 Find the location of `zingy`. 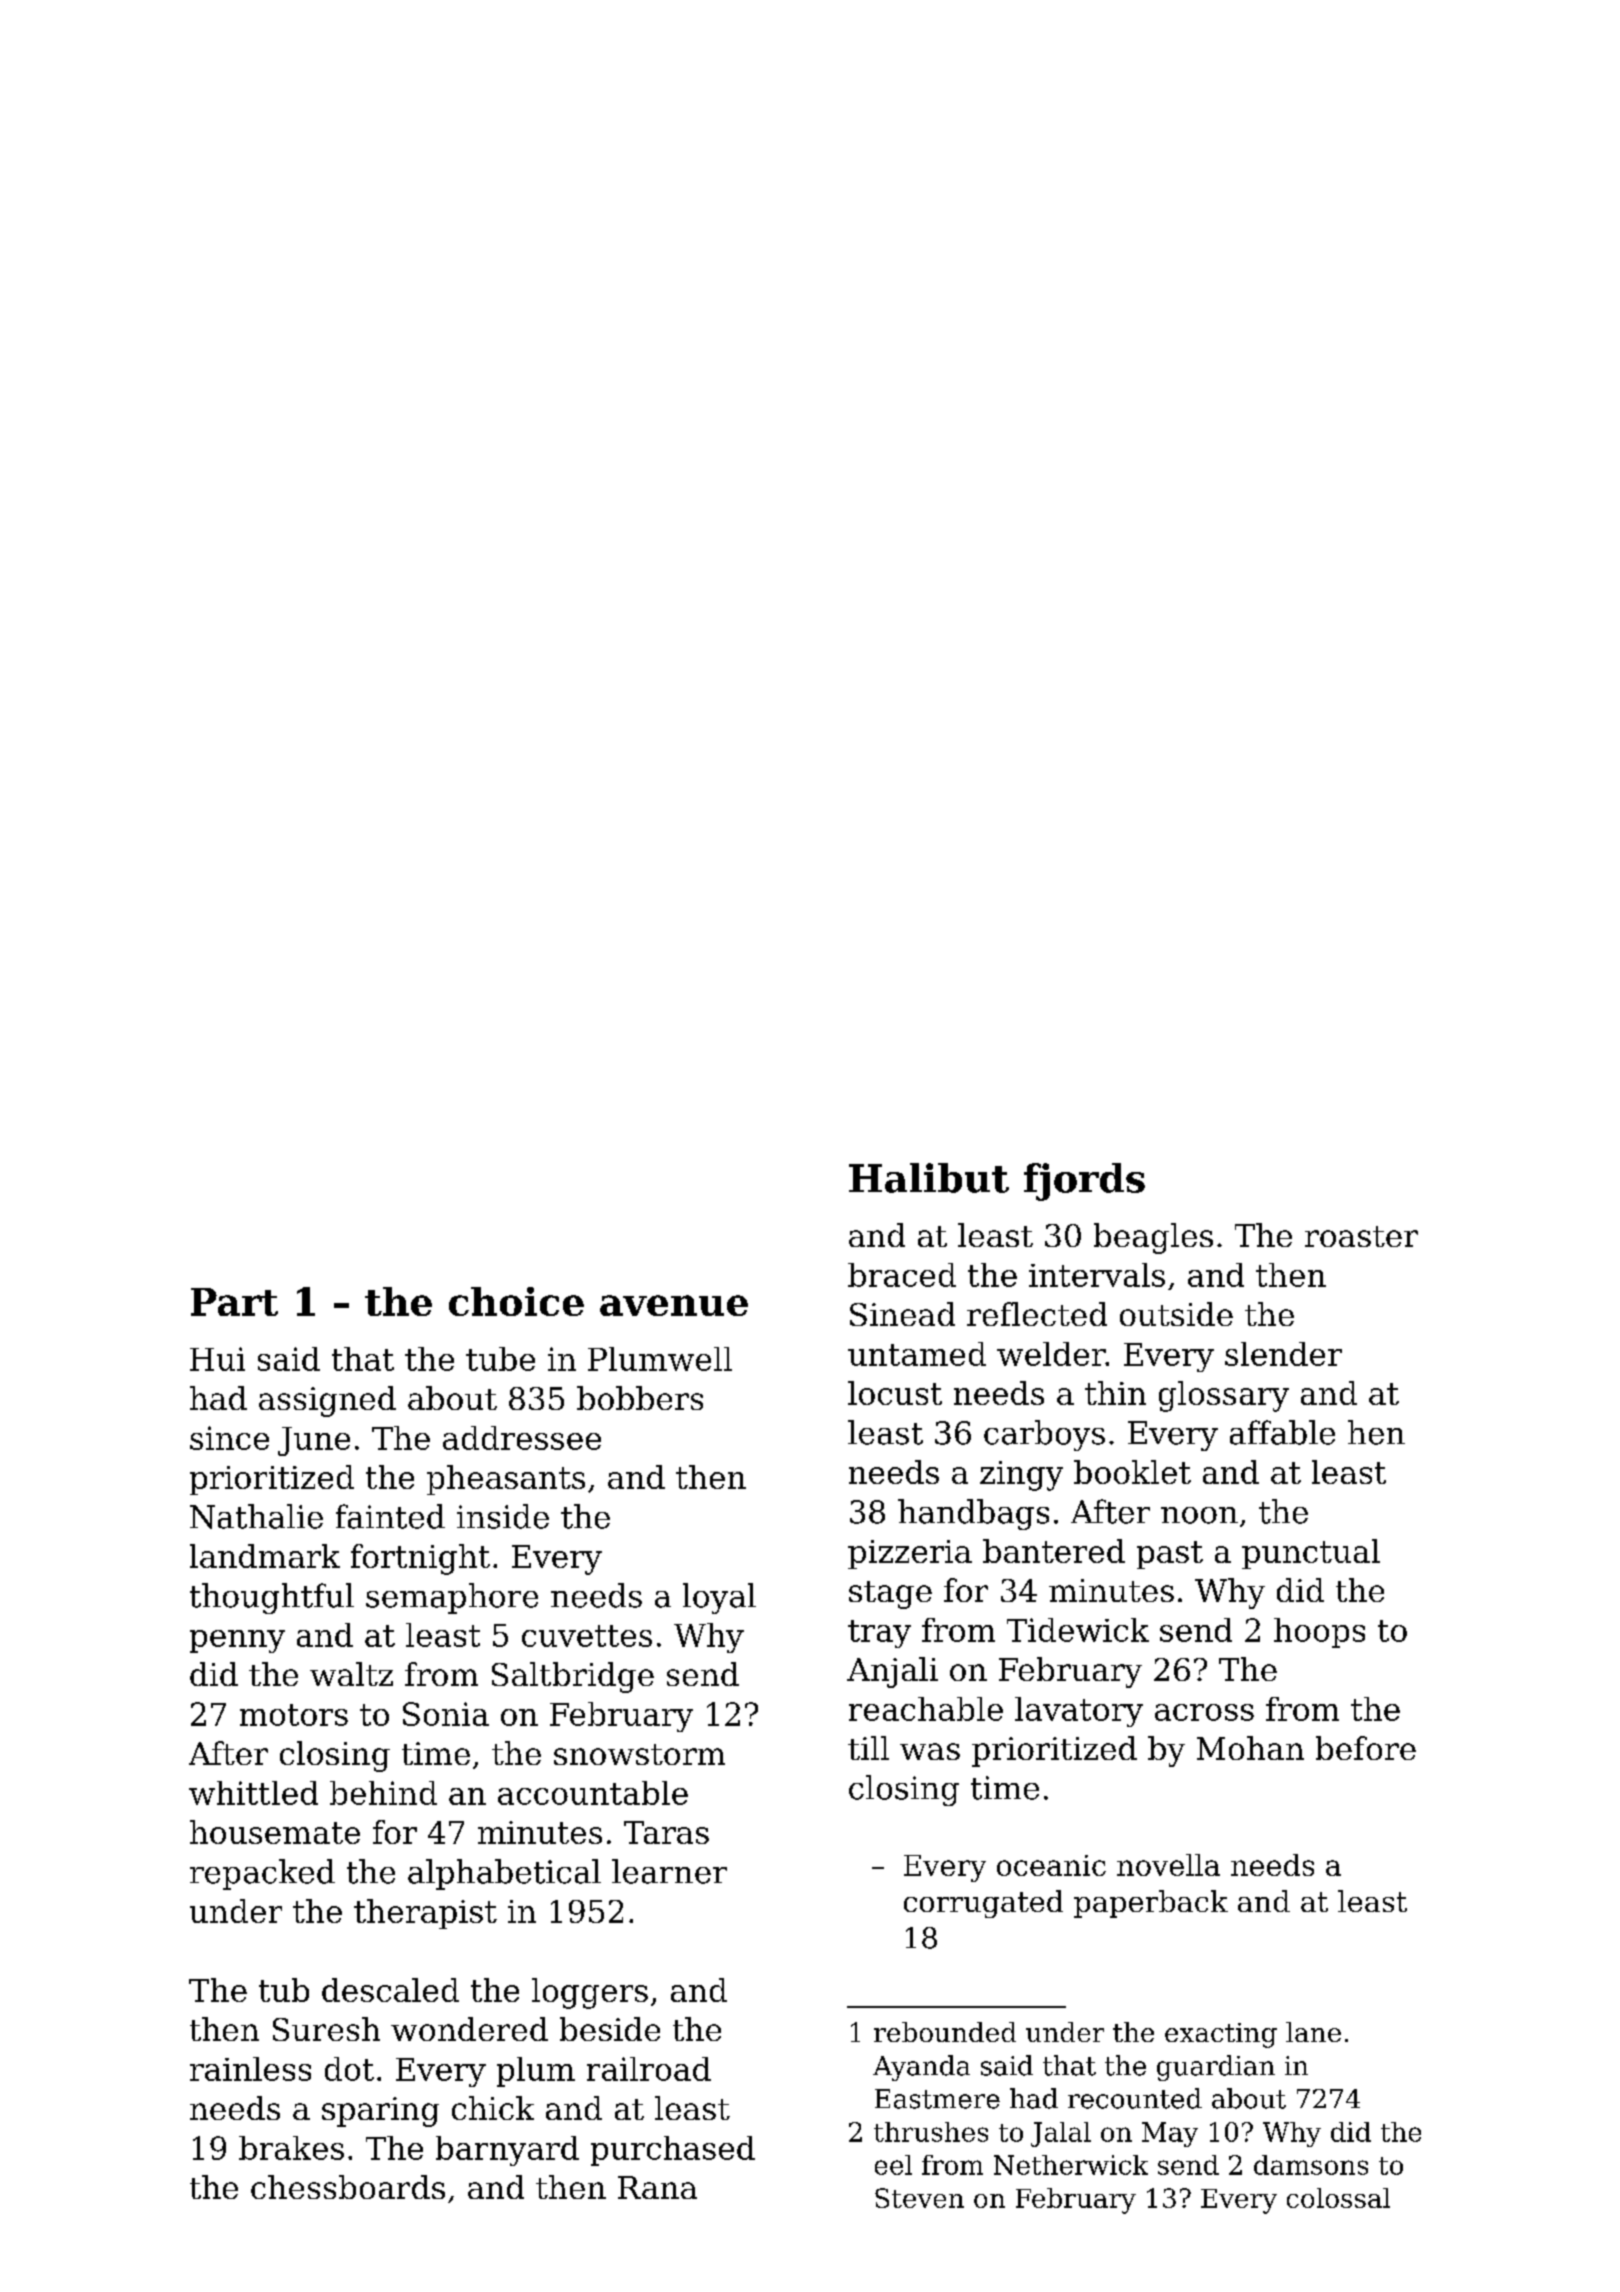

zingy is located at coordinates (1021, 1476).
